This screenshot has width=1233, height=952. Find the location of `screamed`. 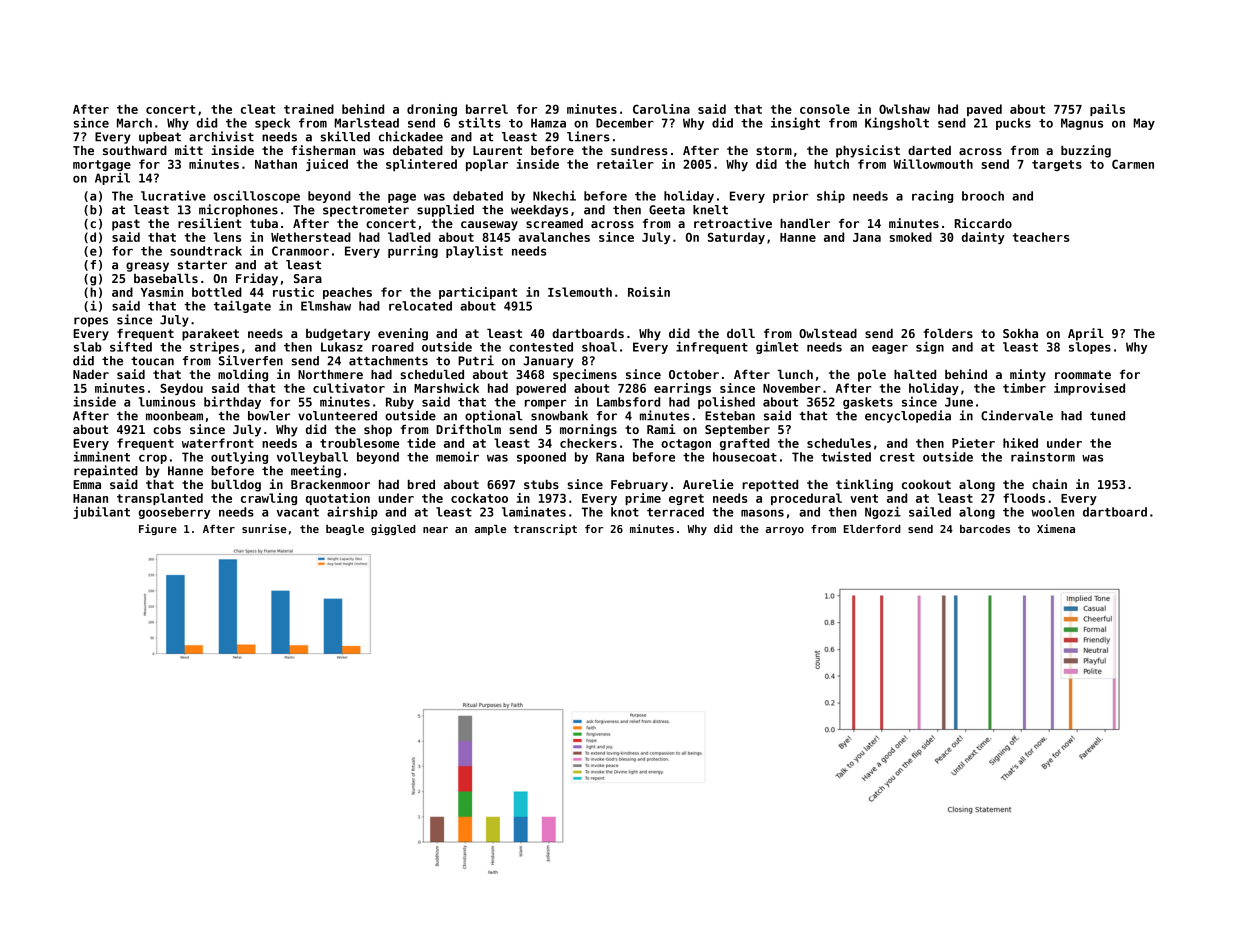

screamed is located at coordinates (554, 223).
